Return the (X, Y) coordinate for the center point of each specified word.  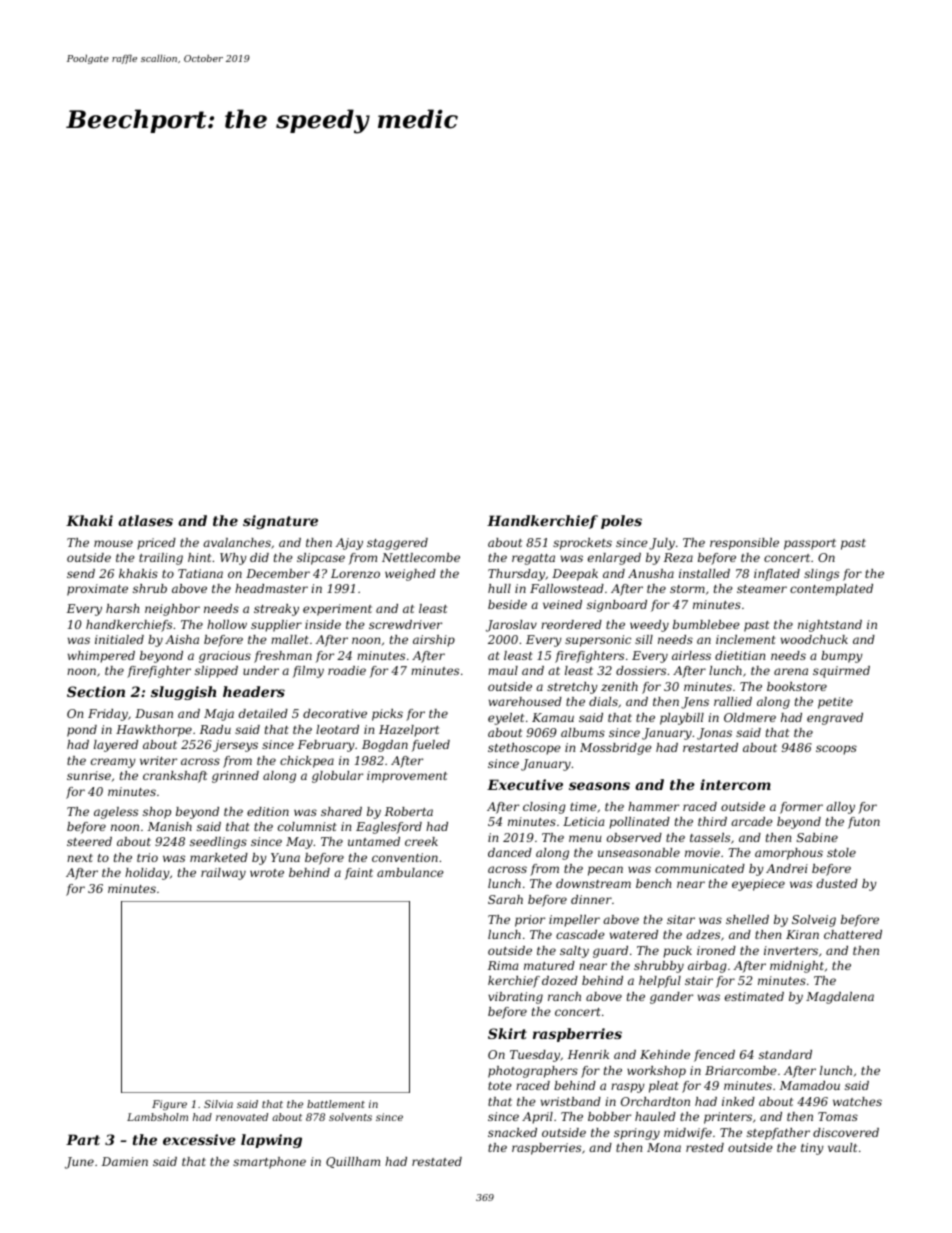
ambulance (410, 872)
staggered (397, 544)
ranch (564, 996)
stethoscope (524, 749)
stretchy (572, 688)
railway (223, 874)
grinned (235, 777)
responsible (744, 544)
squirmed (841, 672)
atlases (145, 520)
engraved (835, 719)
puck (677, 952)
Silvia (218, 1104)
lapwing (271, 1141)
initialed (119, 639)
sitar (681, 919)
